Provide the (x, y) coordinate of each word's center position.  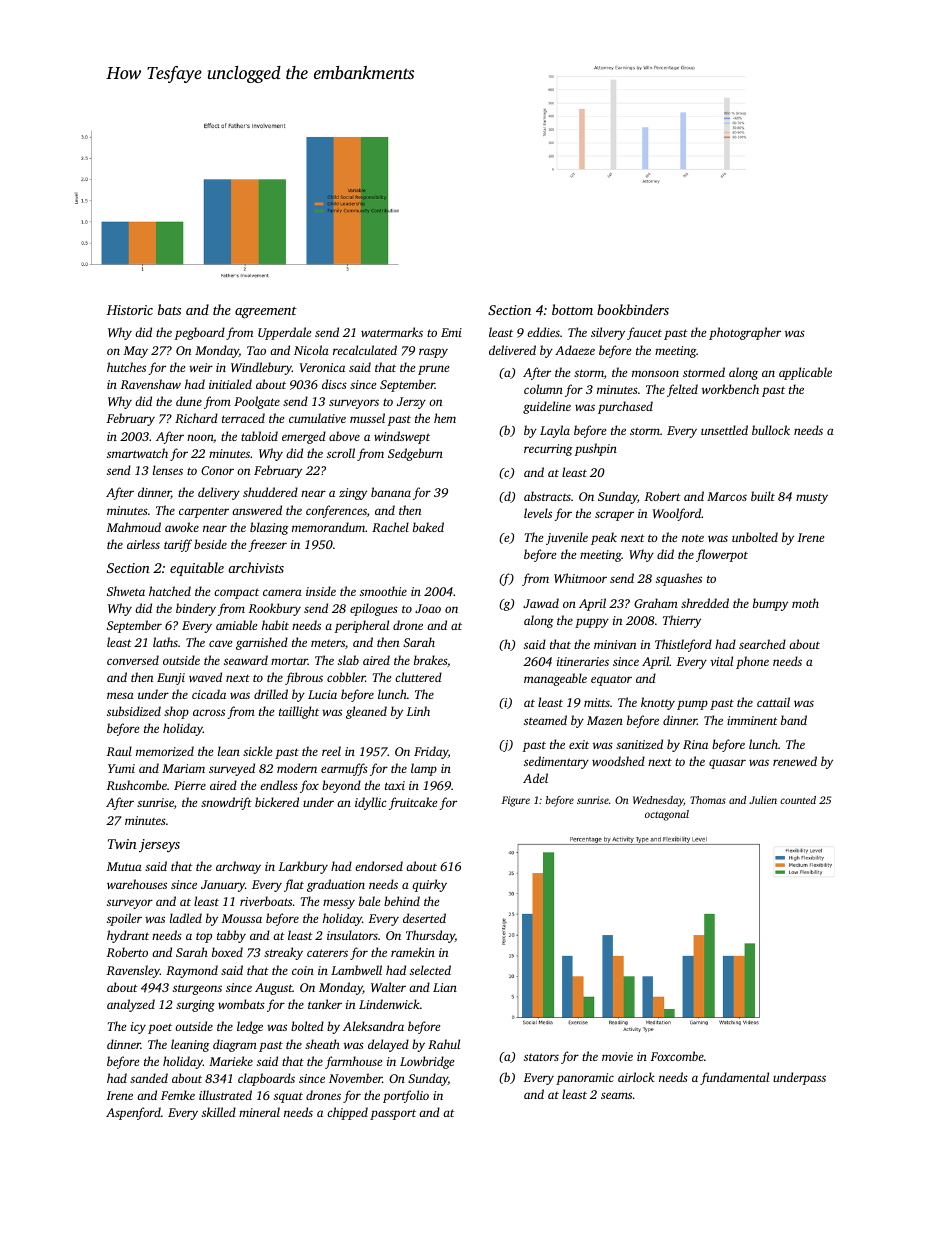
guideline (547, 407)
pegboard (200, 333)
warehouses (137, 884)
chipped (347, 1113)
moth (805, 603)
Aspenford (133, 1113)
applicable (805, 373)
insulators (352, 935)
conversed (133, 660)
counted (798, 800)
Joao (428, 608)
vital (721, 661)
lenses (168, 470)
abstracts (547, 496)
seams (616, 1095)
